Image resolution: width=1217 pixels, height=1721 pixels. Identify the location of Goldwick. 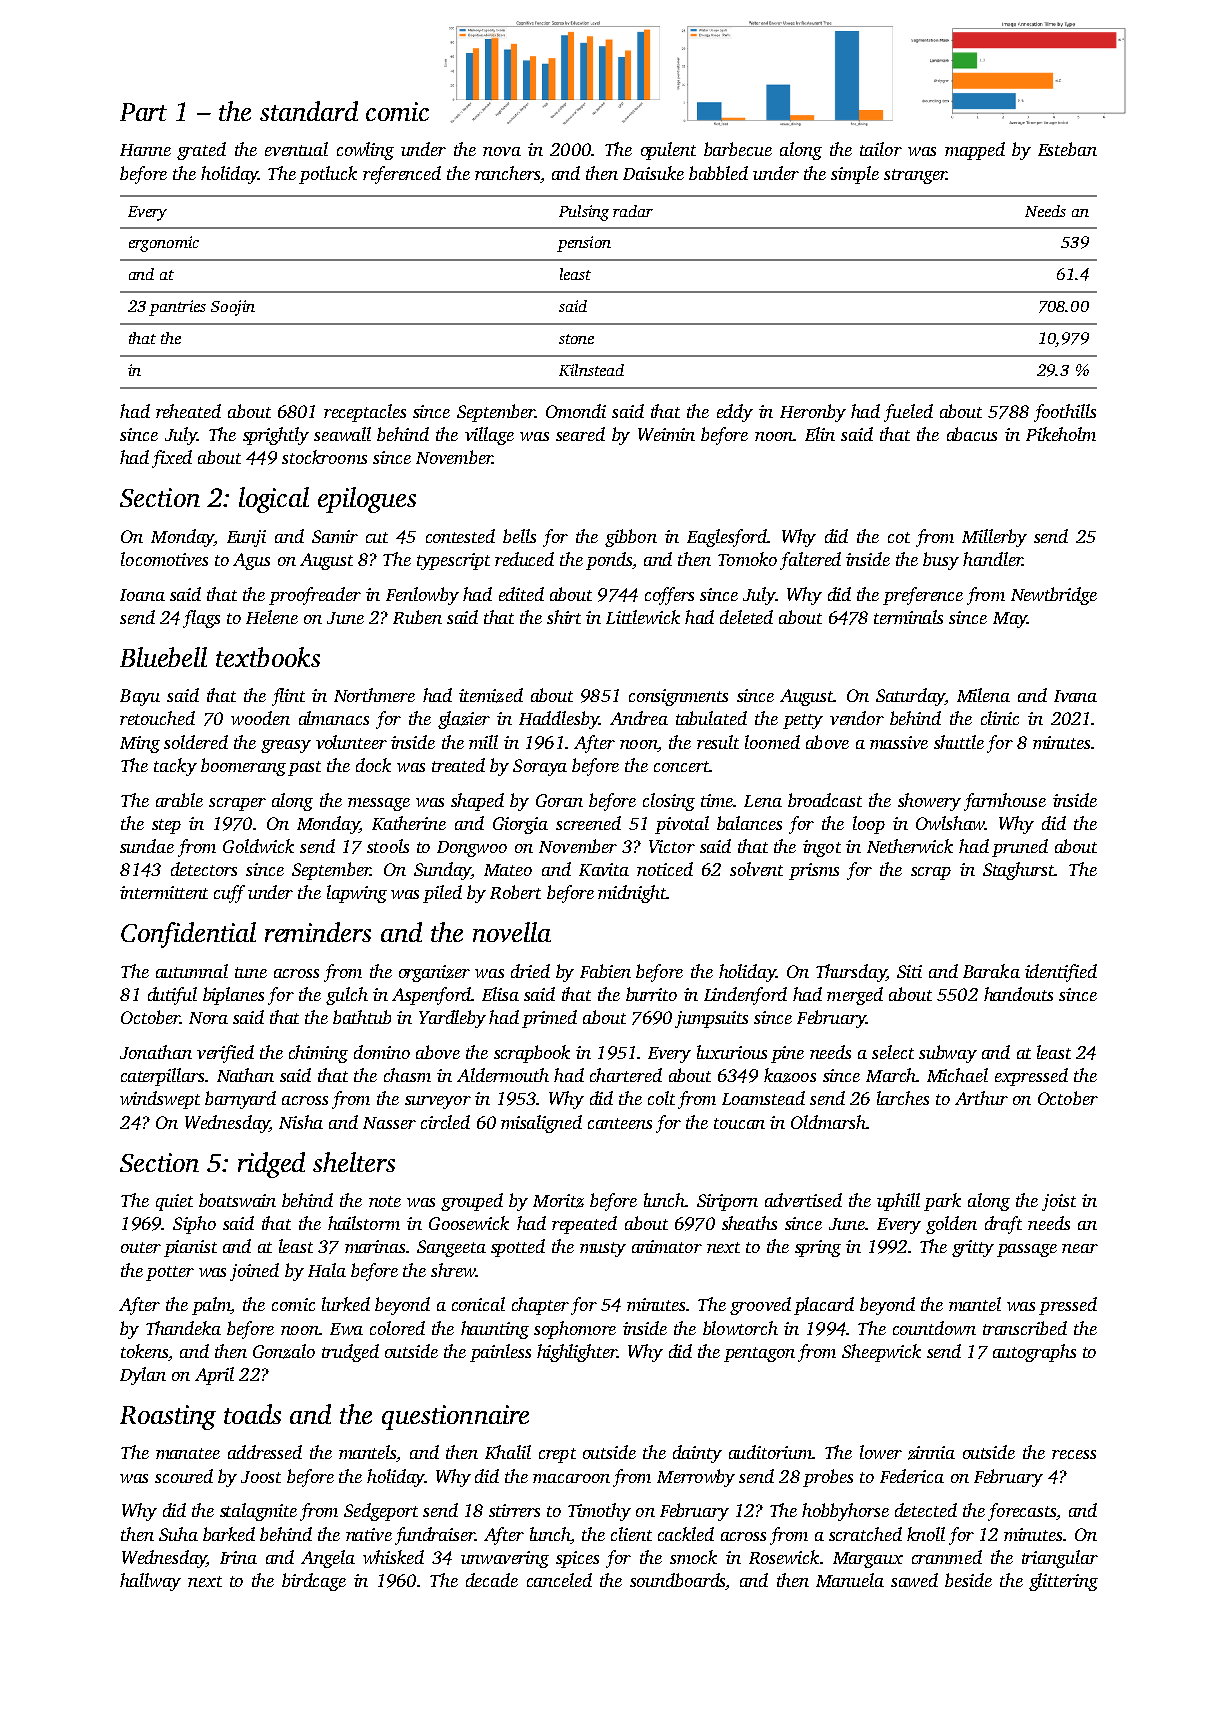
(258, 846).
